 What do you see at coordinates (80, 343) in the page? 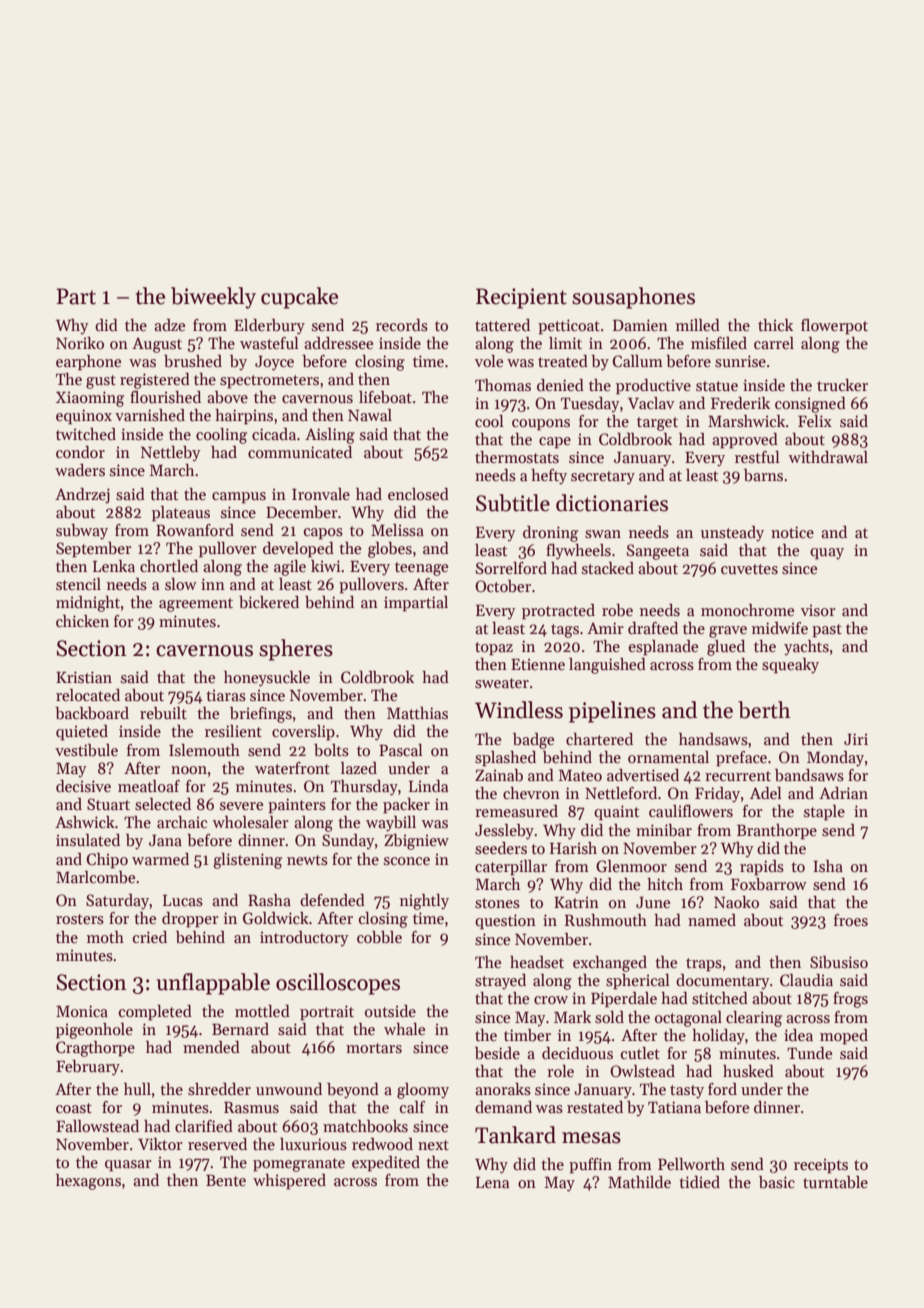
I see `Noriko` at bounding box center [80, 343].
